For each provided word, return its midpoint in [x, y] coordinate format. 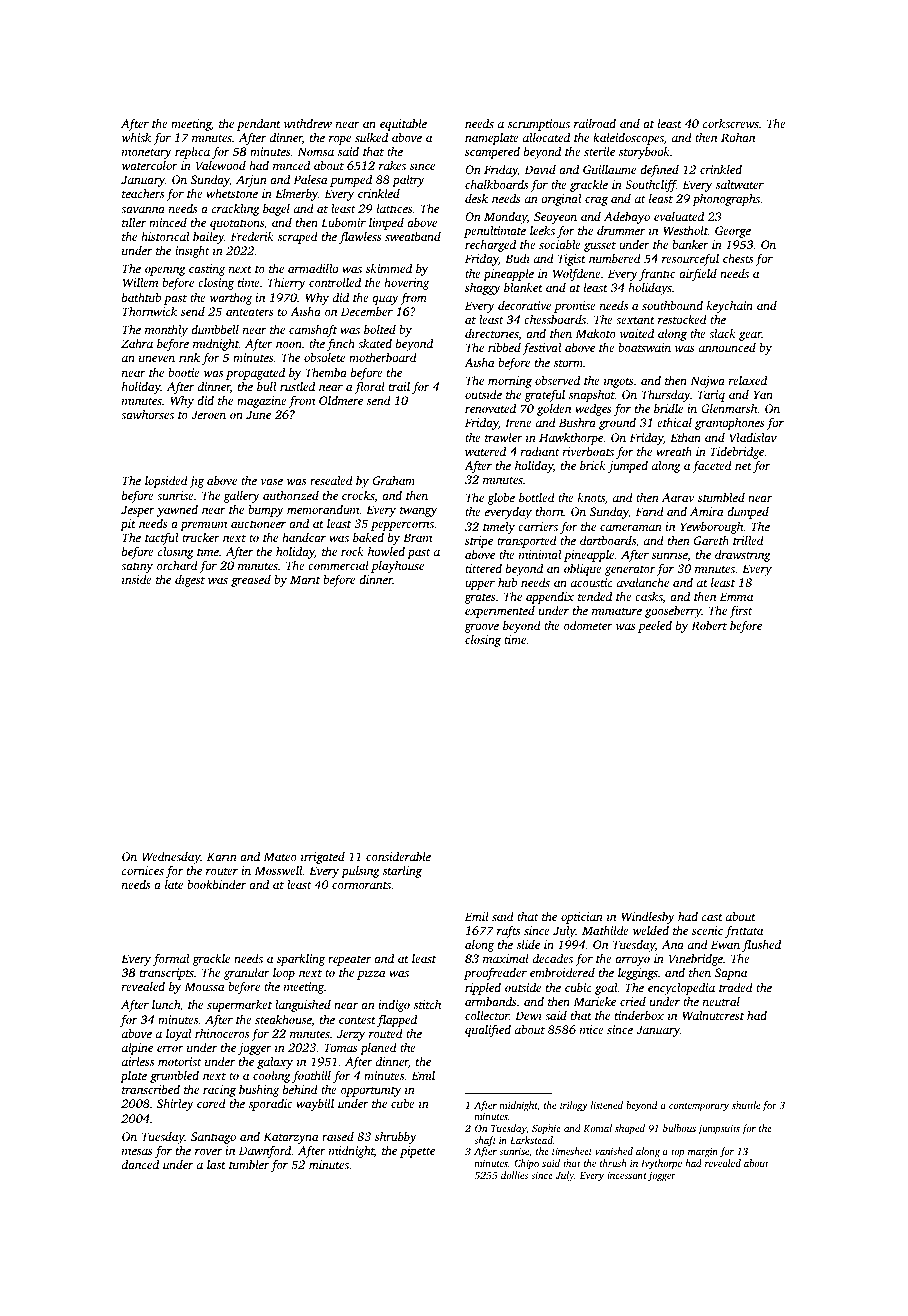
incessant [627, 1175]
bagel [276, 210]
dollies [514, 1175]
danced [140, 1164]
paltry [408, 181]
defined [659, 170]
